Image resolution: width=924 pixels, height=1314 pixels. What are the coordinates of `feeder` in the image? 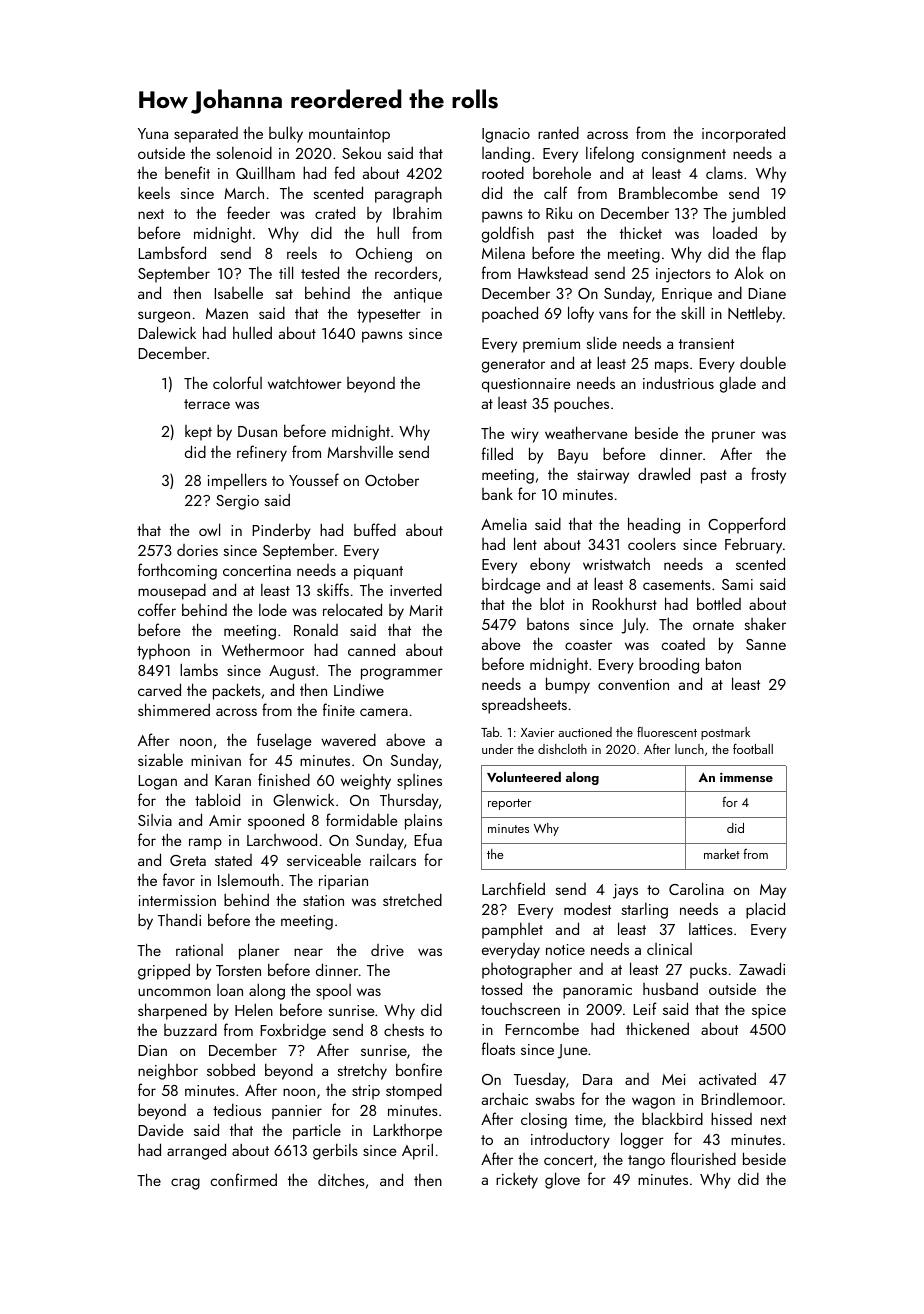 It's located at (248, 212).
